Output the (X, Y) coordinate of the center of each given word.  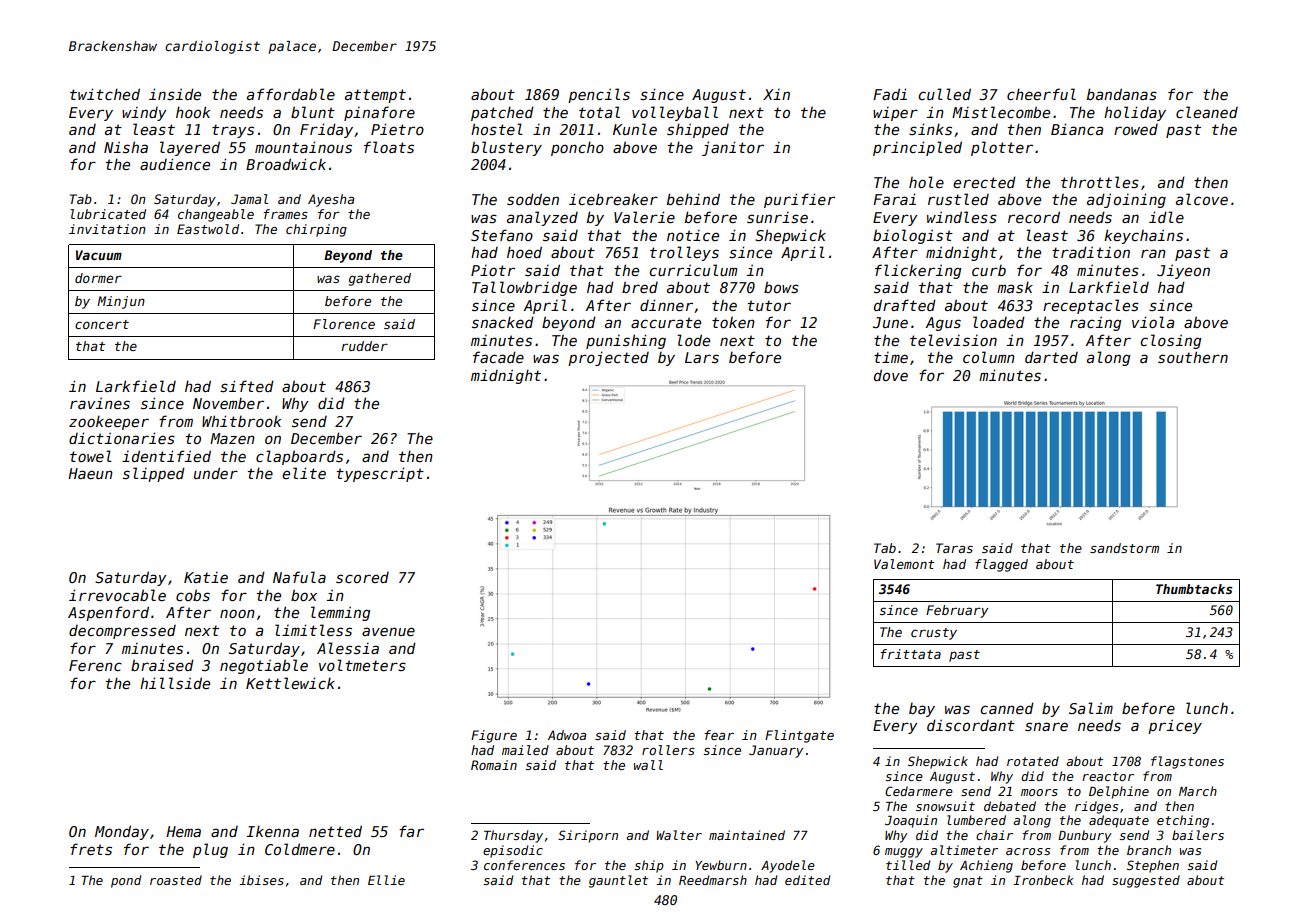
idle (1166, 217)
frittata (910, 654)
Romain (494, 765)
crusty (934, 634)
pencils (599, 95)
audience (175, 164)
